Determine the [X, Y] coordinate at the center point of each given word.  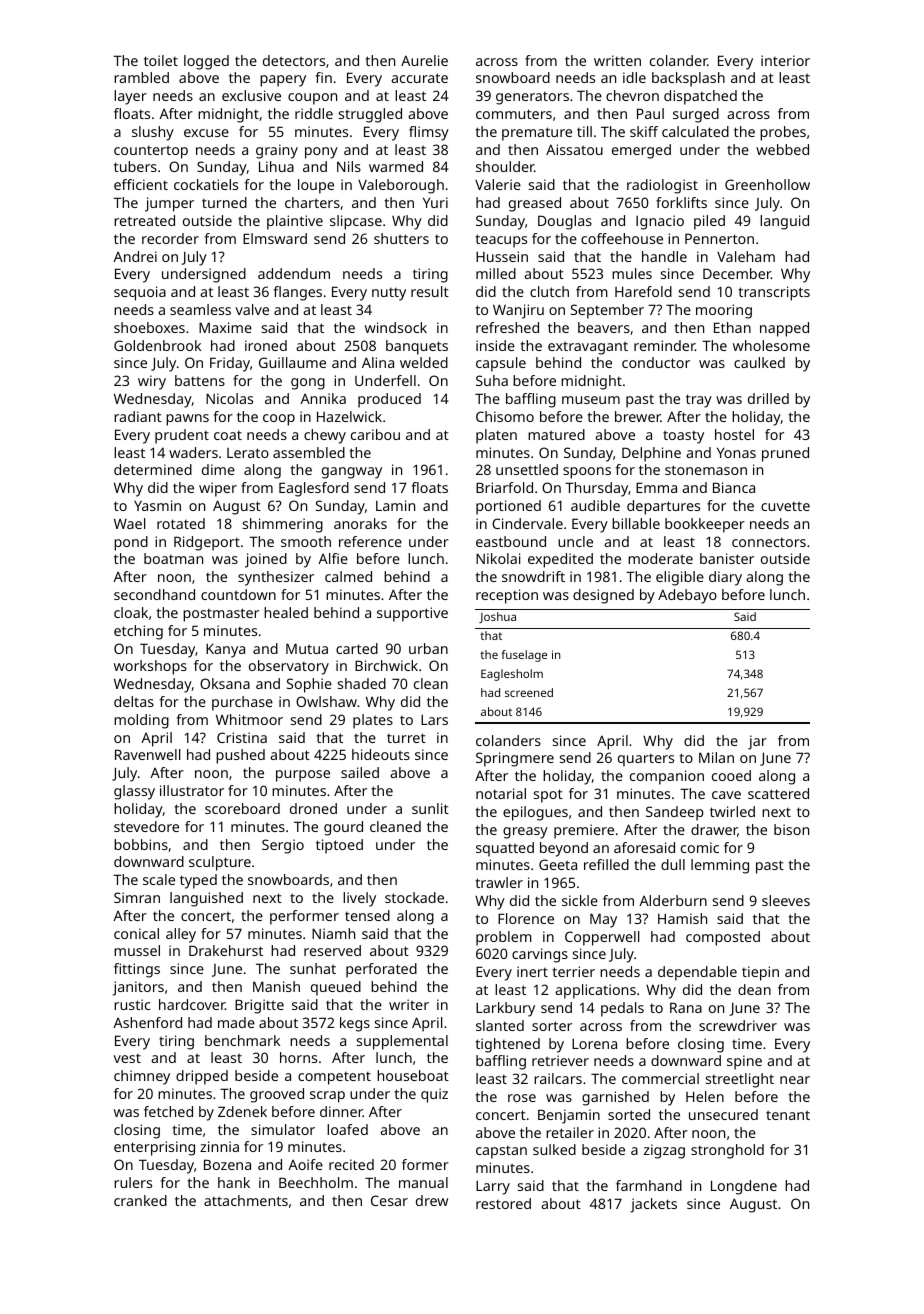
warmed [396, 166]
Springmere [515, 759]
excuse [206, 133]
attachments [246, 1200]
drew [432, 1200]
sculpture [220, 863]
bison [791, 829]
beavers [604, 327]
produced [389, 400]
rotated [181, 523]
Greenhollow [767, 184]
